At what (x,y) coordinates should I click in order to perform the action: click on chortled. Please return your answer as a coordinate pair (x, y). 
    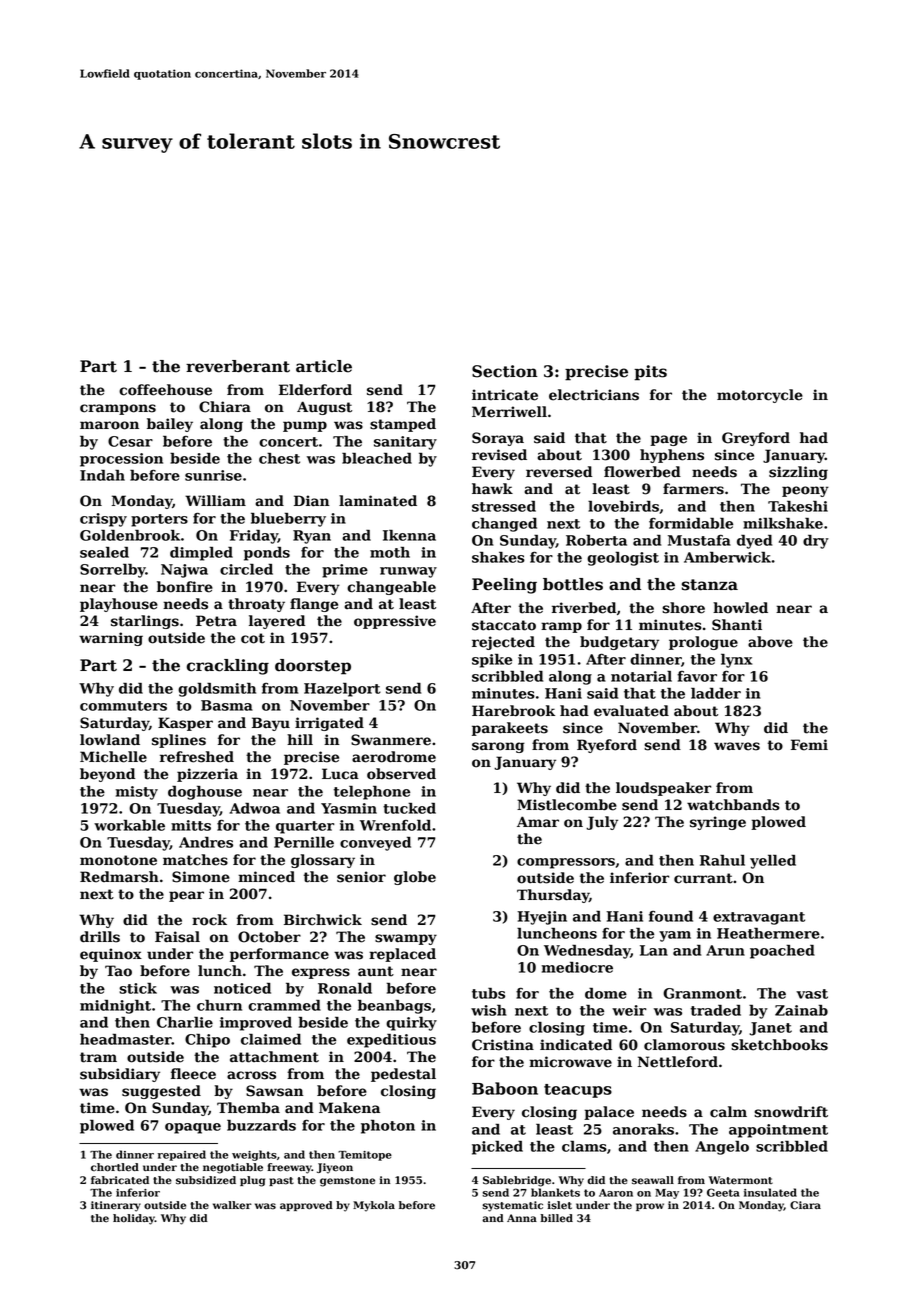
    Looking at the image, I should click on (115, 1167).
